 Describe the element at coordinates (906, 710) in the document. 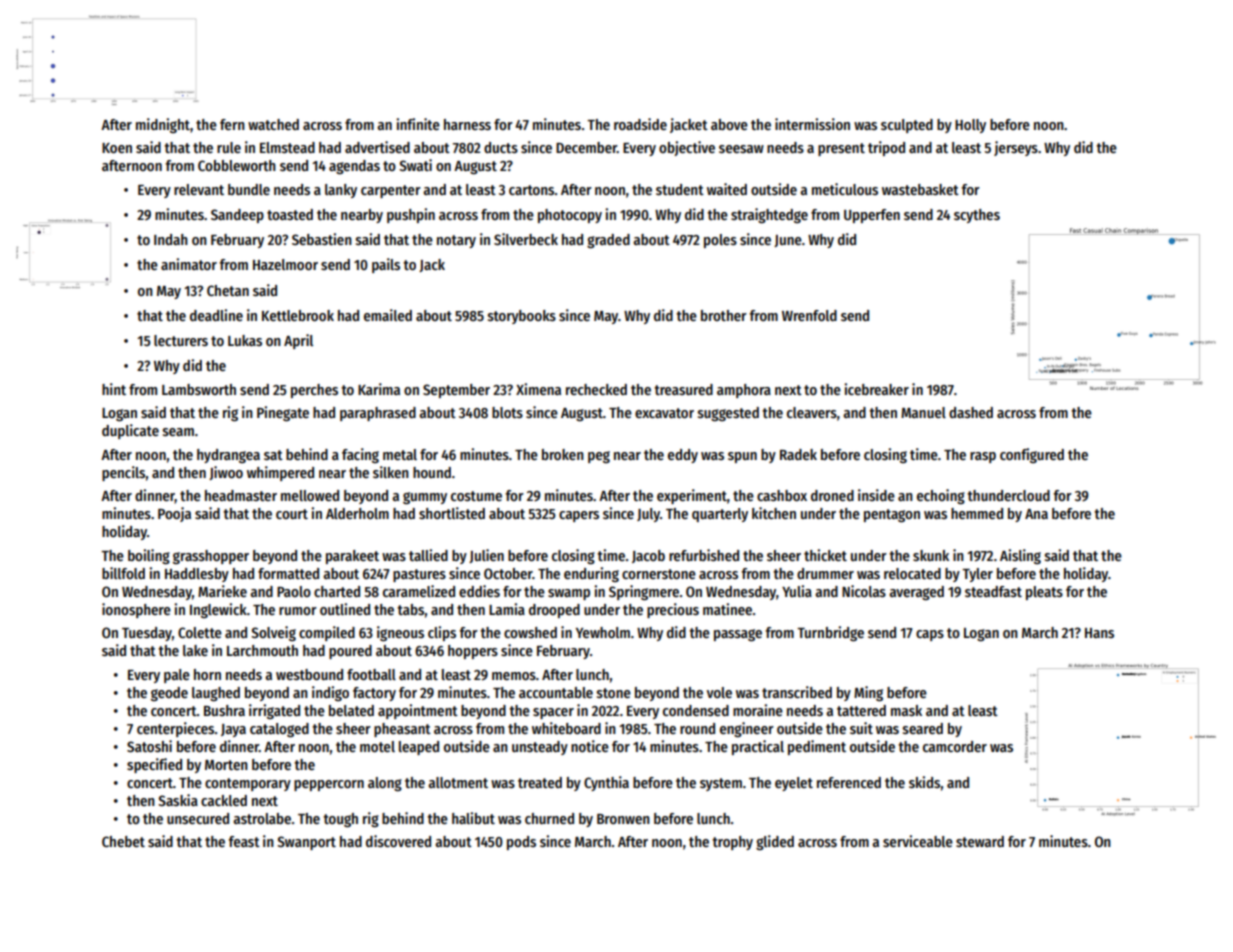

I see `mask` at that location.
